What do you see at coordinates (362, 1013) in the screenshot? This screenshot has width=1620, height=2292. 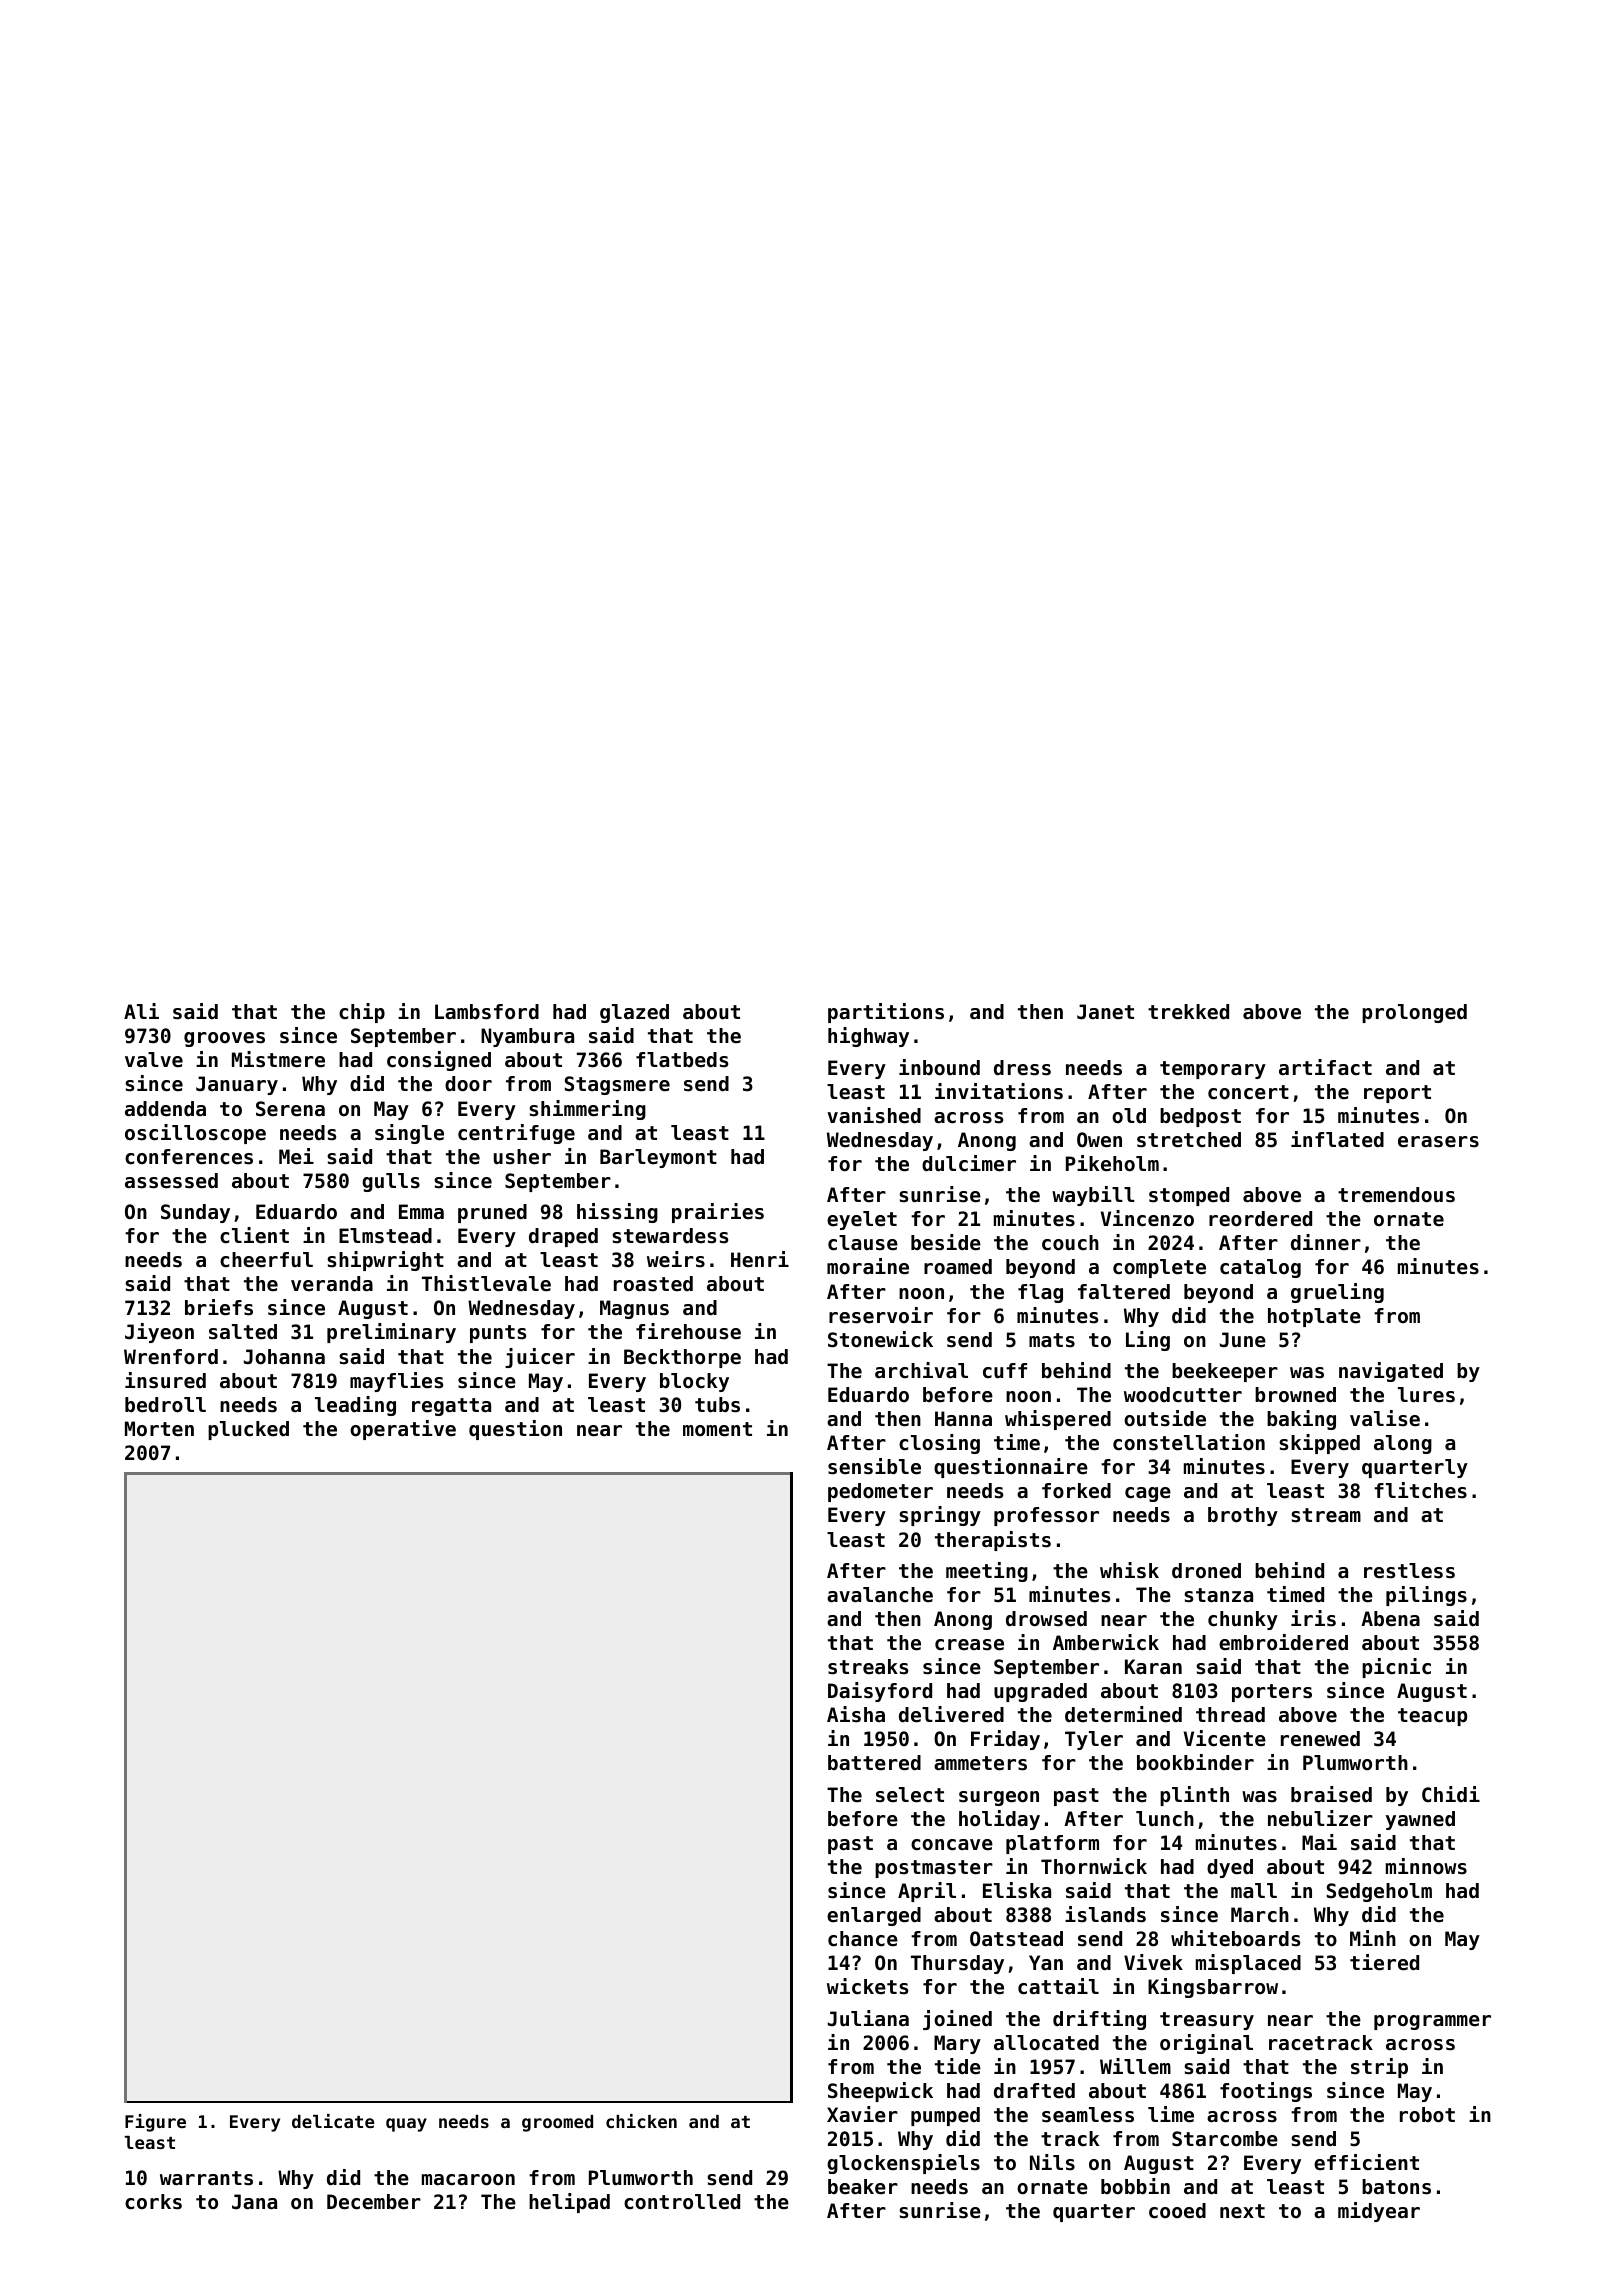 I see `chip` at bounding box center [362, 1013].
